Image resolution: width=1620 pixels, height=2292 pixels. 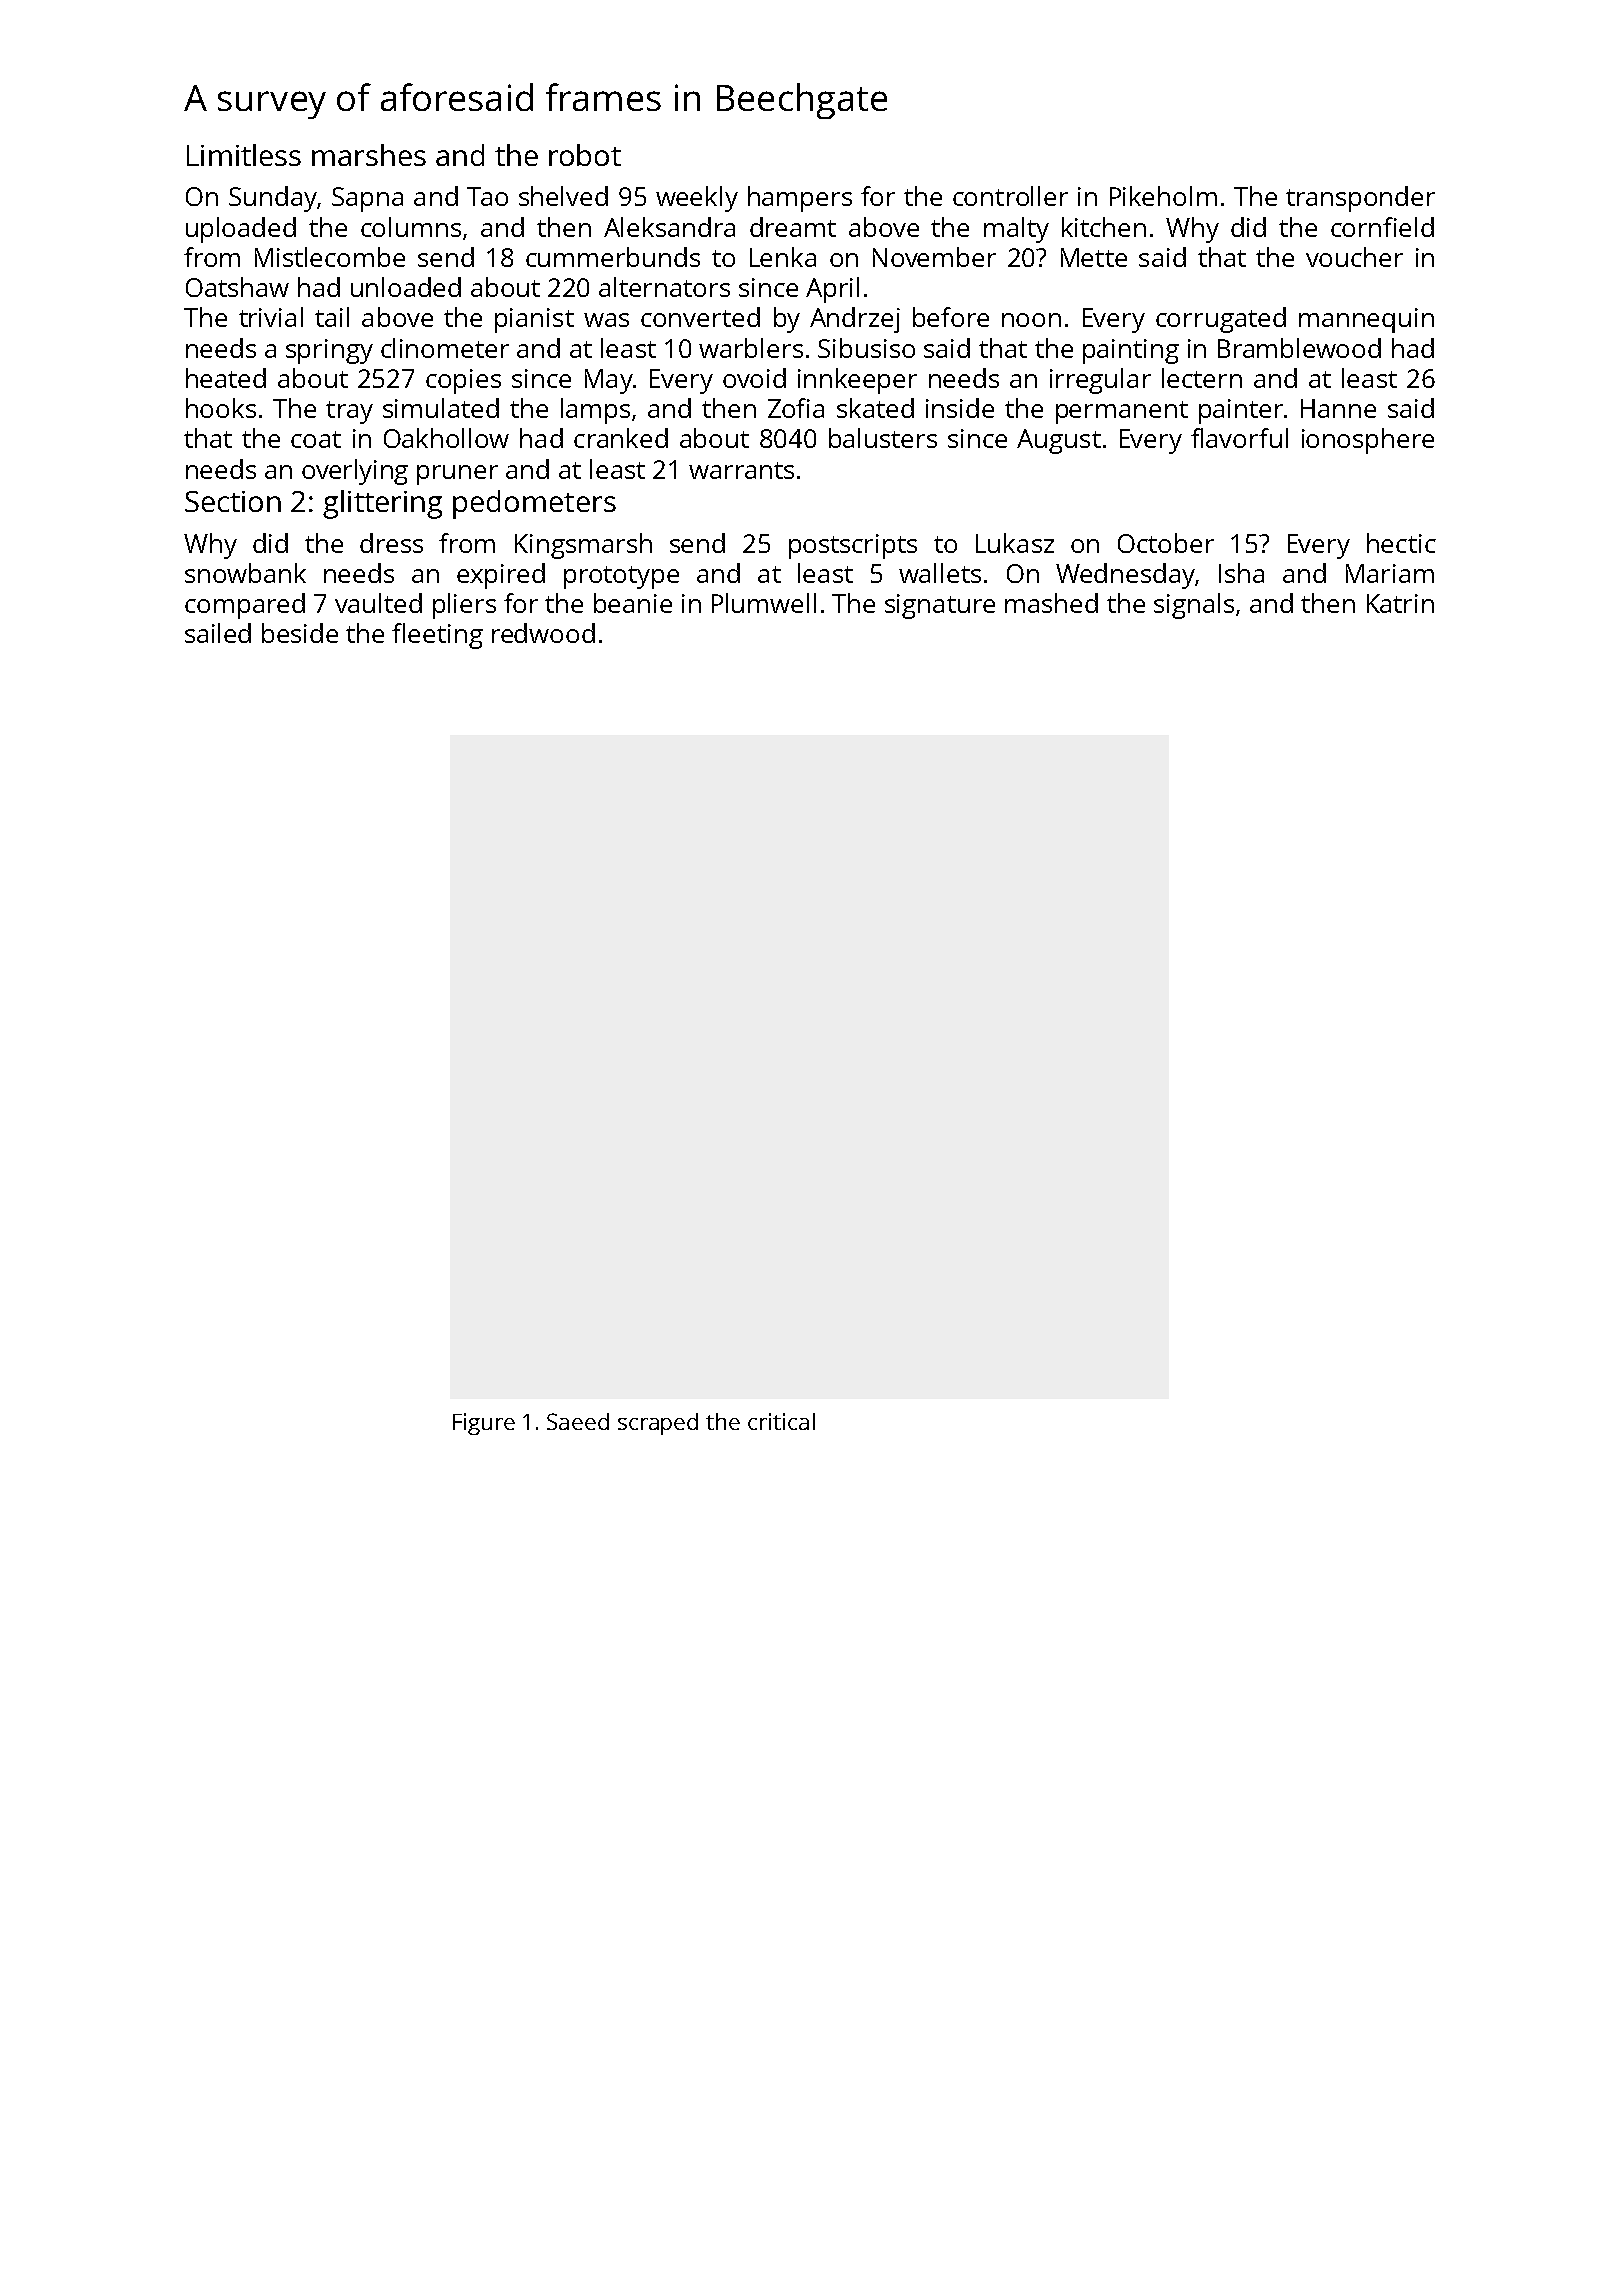 What do you see at coordinates (543, 633) in the page?
I see `redwood` at bounding box center [543, 633].
